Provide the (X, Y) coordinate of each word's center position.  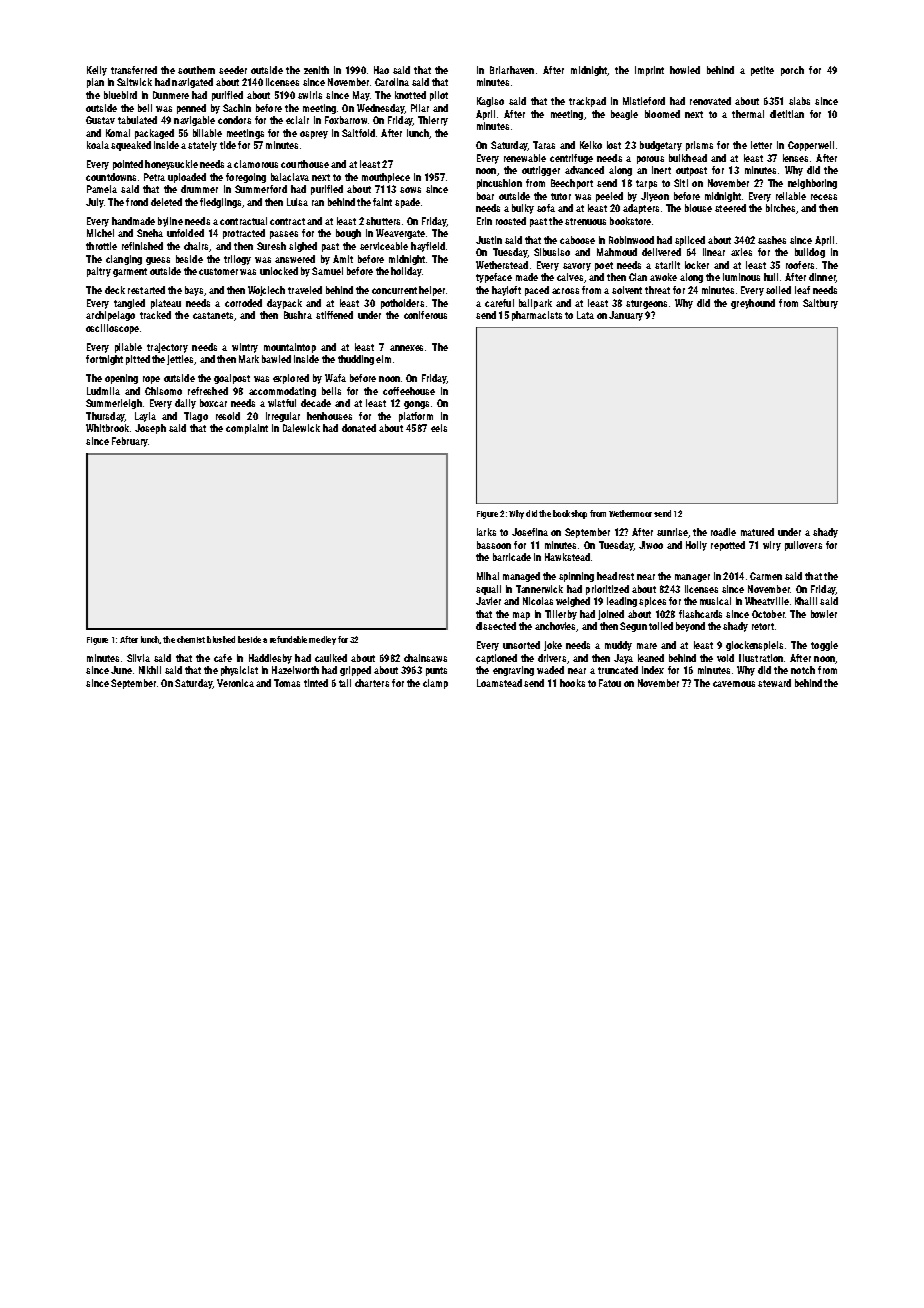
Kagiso (490, 102)
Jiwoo (651, 545)
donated (359, 428)
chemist (191, 639)
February (130, 442)
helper (432, 291)
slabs (799, 101)
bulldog (810, 253)
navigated (192, 83)
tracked (155, 315)
